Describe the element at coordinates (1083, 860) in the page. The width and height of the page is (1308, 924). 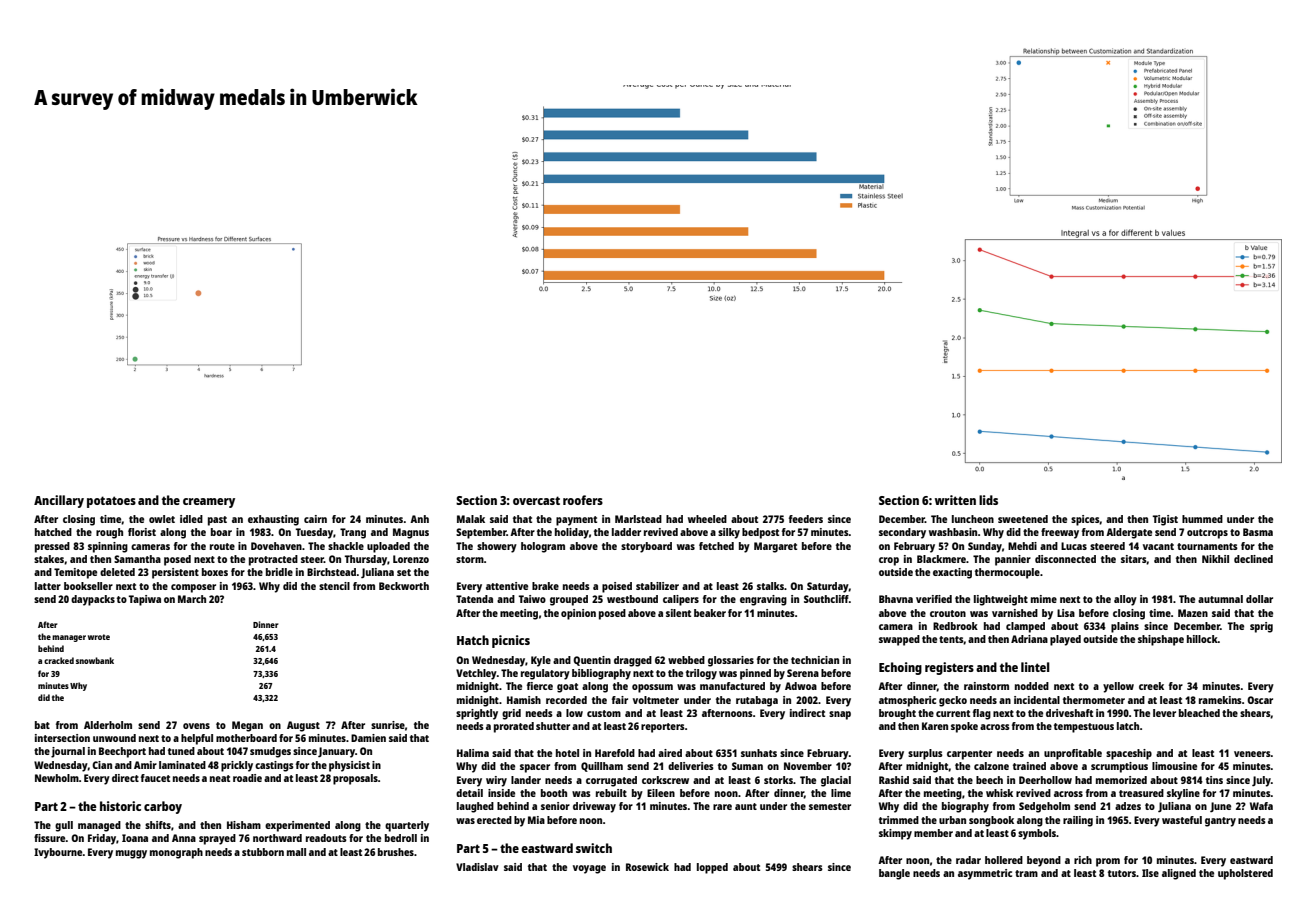
I see `rich` at that location.
